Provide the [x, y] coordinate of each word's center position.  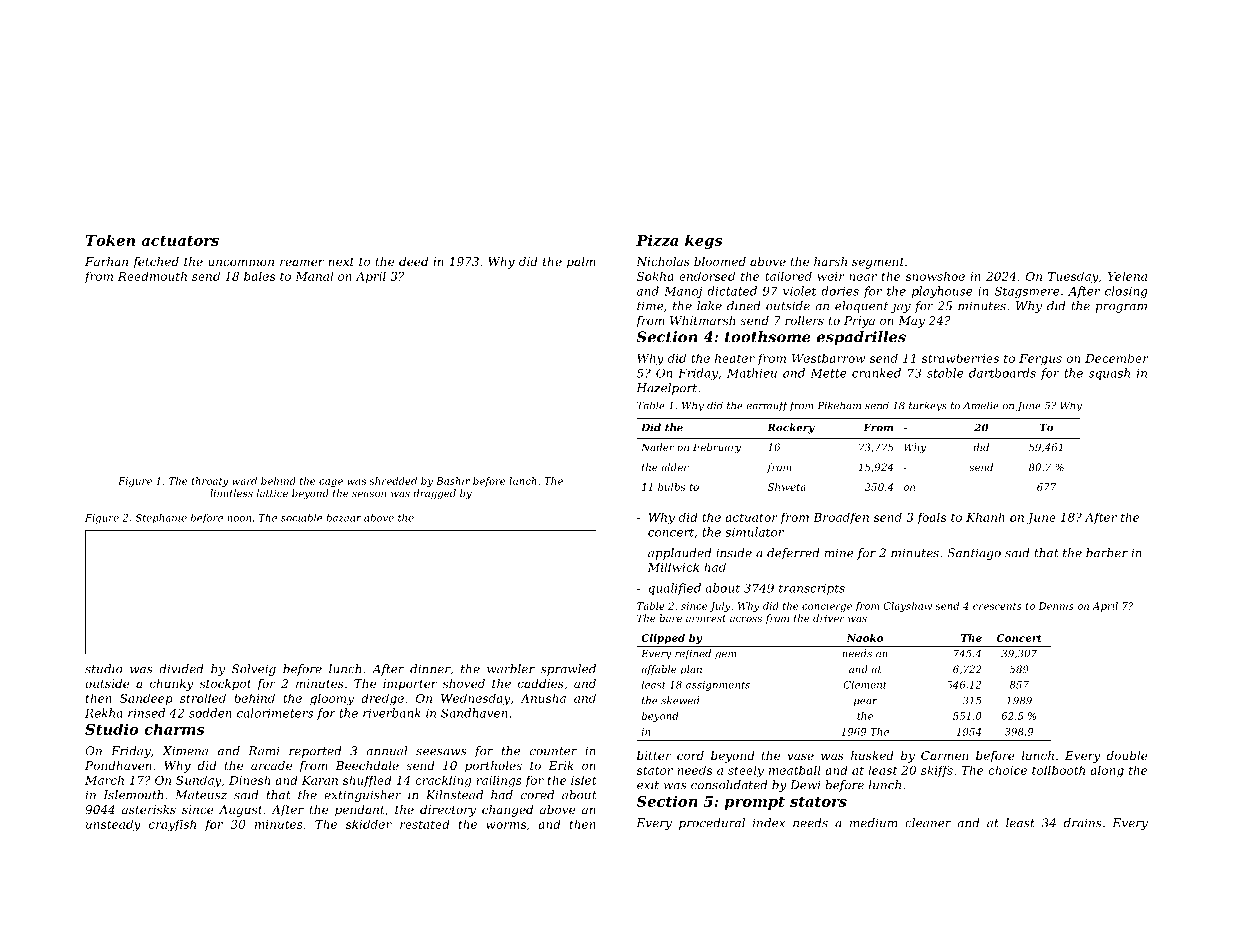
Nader [657, 447]
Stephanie [161, 519]
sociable [302, 518]
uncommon [241, 262]
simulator [754, 532]
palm [581, 263]
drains [1083, 823]
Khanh [985, 517]
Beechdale [367, 765]
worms [506, 825]
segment [878, 263]
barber [1107, 553]
